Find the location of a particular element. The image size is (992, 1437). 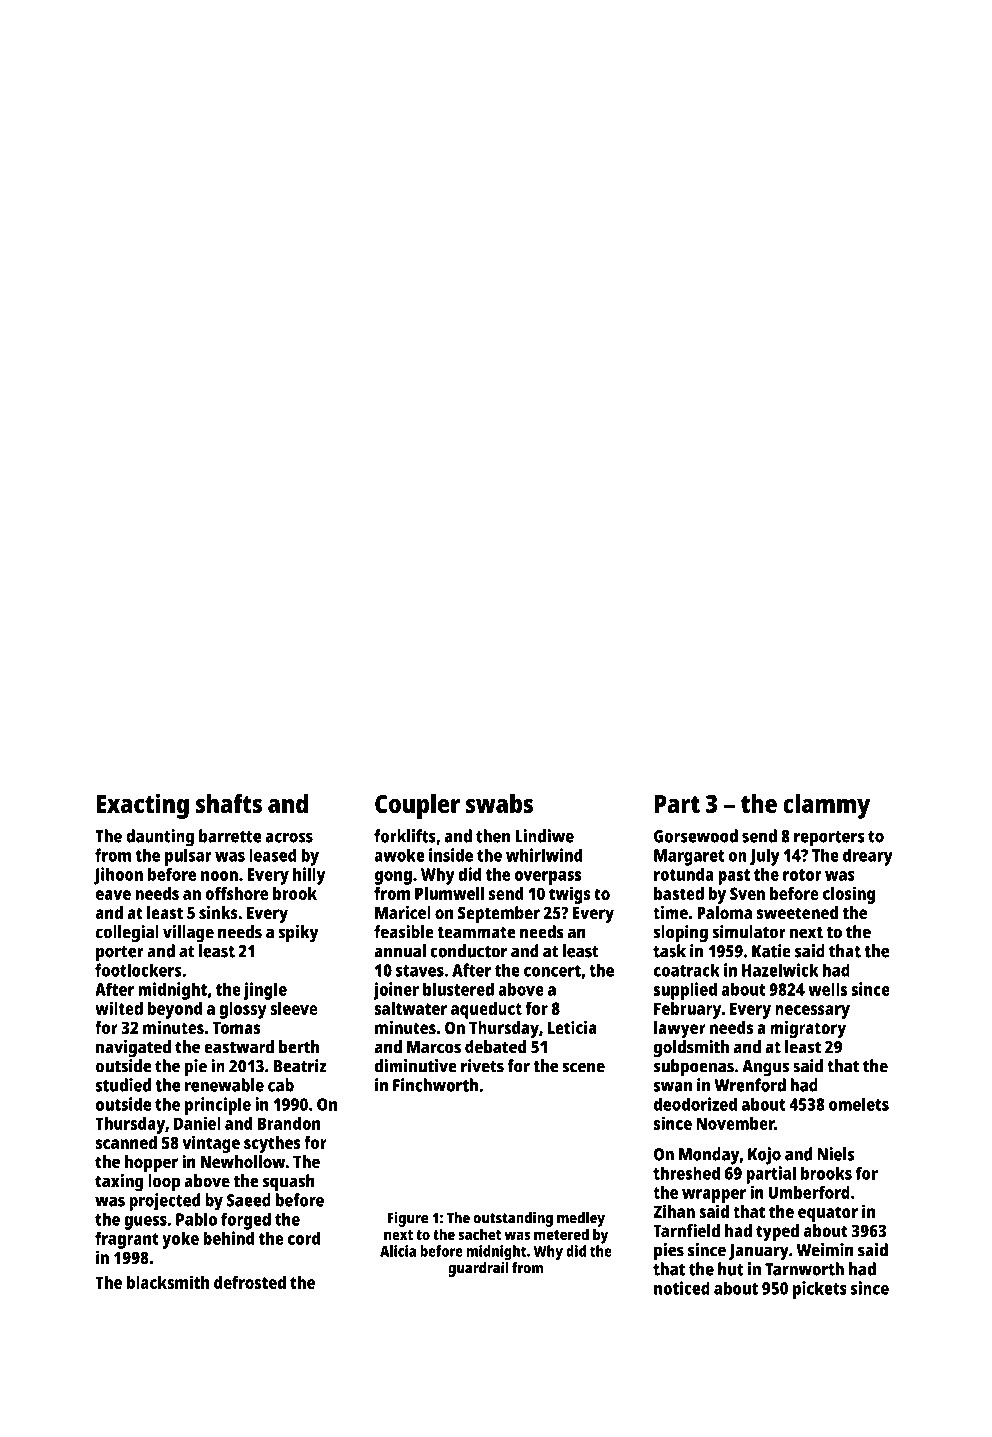

village is located at coordinates (188, 934).
